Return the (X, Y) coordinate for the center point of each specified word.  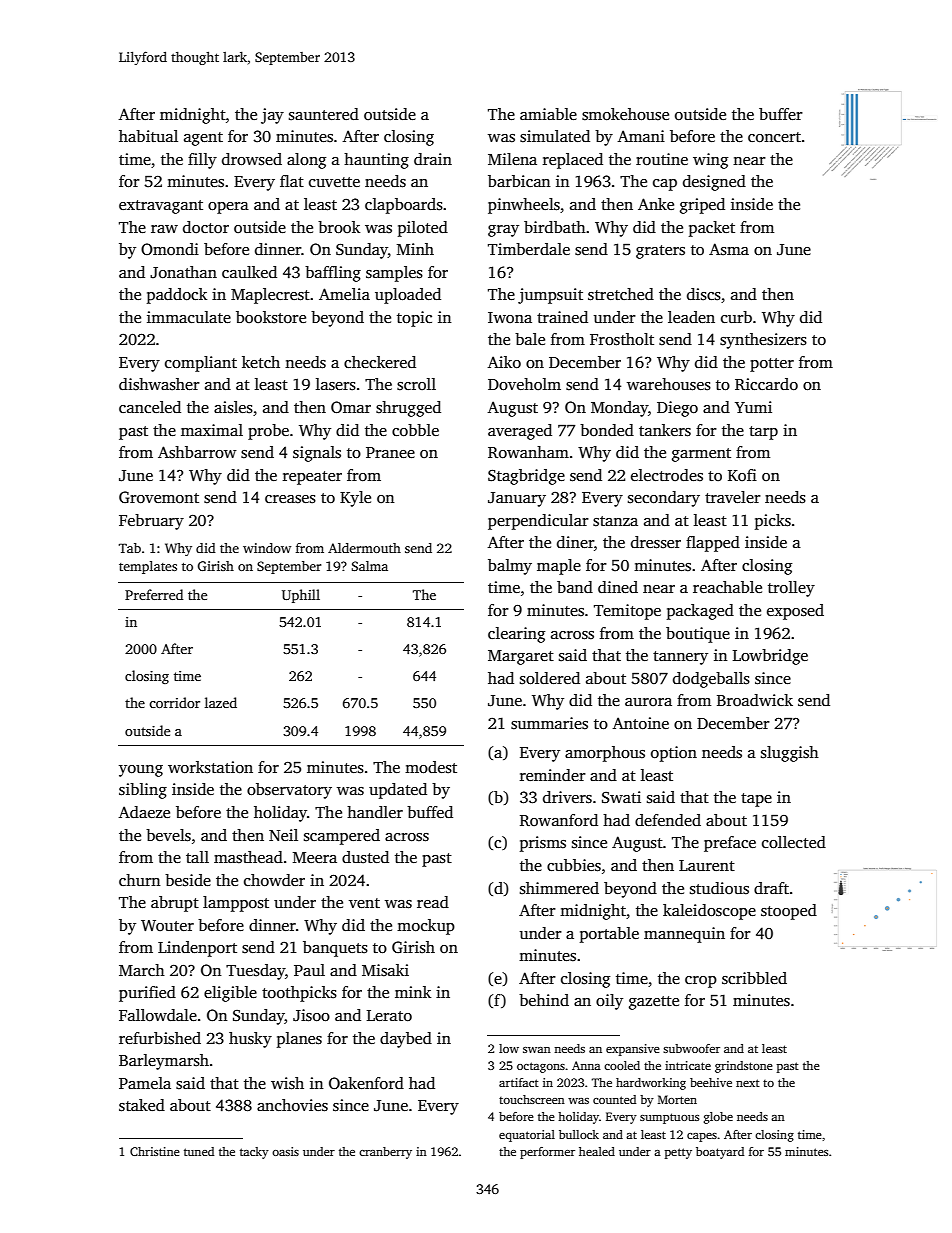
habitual (148, 136)
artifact (519, 1082)
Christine (155, 1151)
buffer (781, 114)
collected (794, 842)
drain (433, 159)
